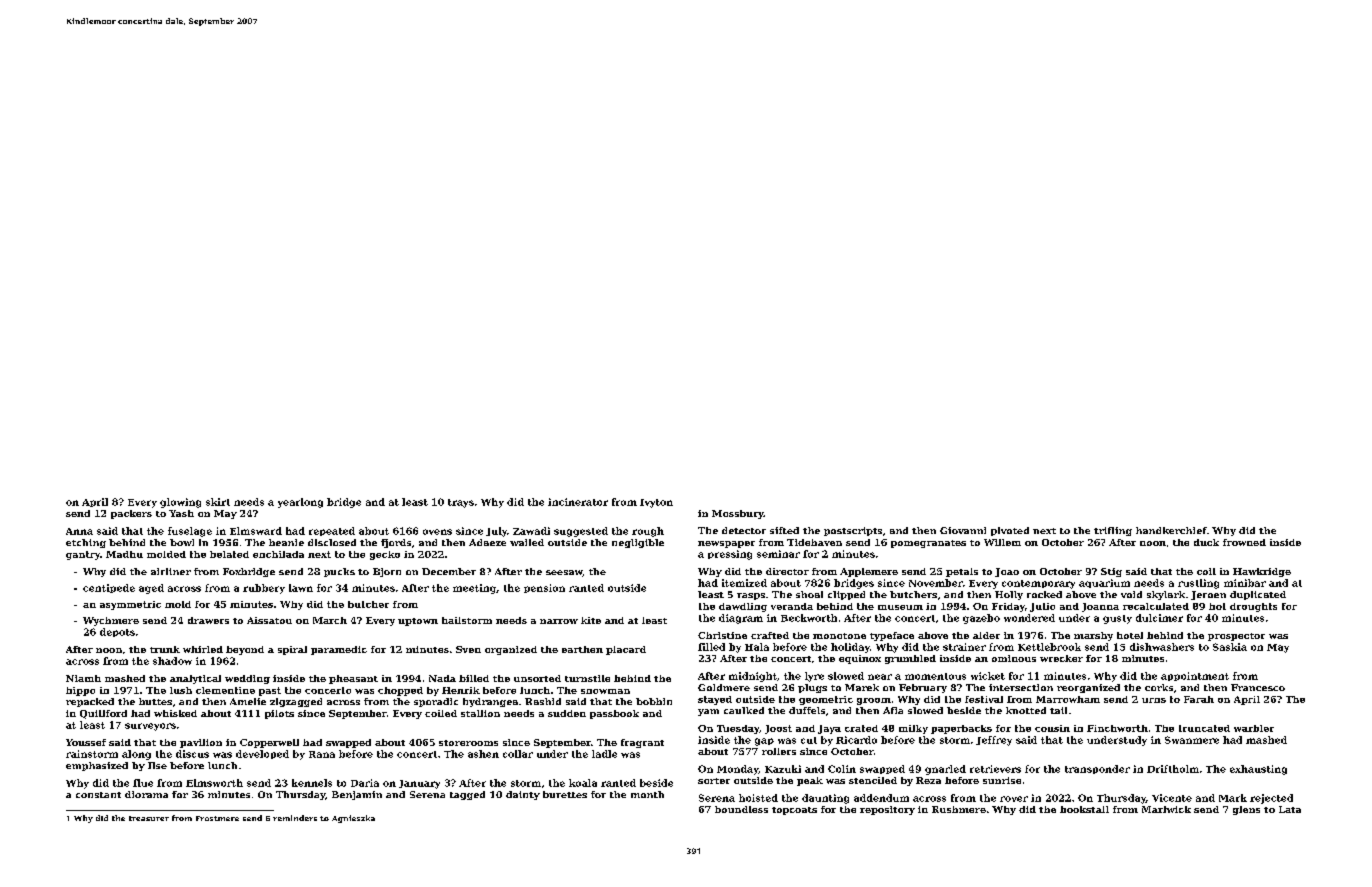  Describe the element at coordinates (887, 810) in the screenshot. I see `repository` at that location.
